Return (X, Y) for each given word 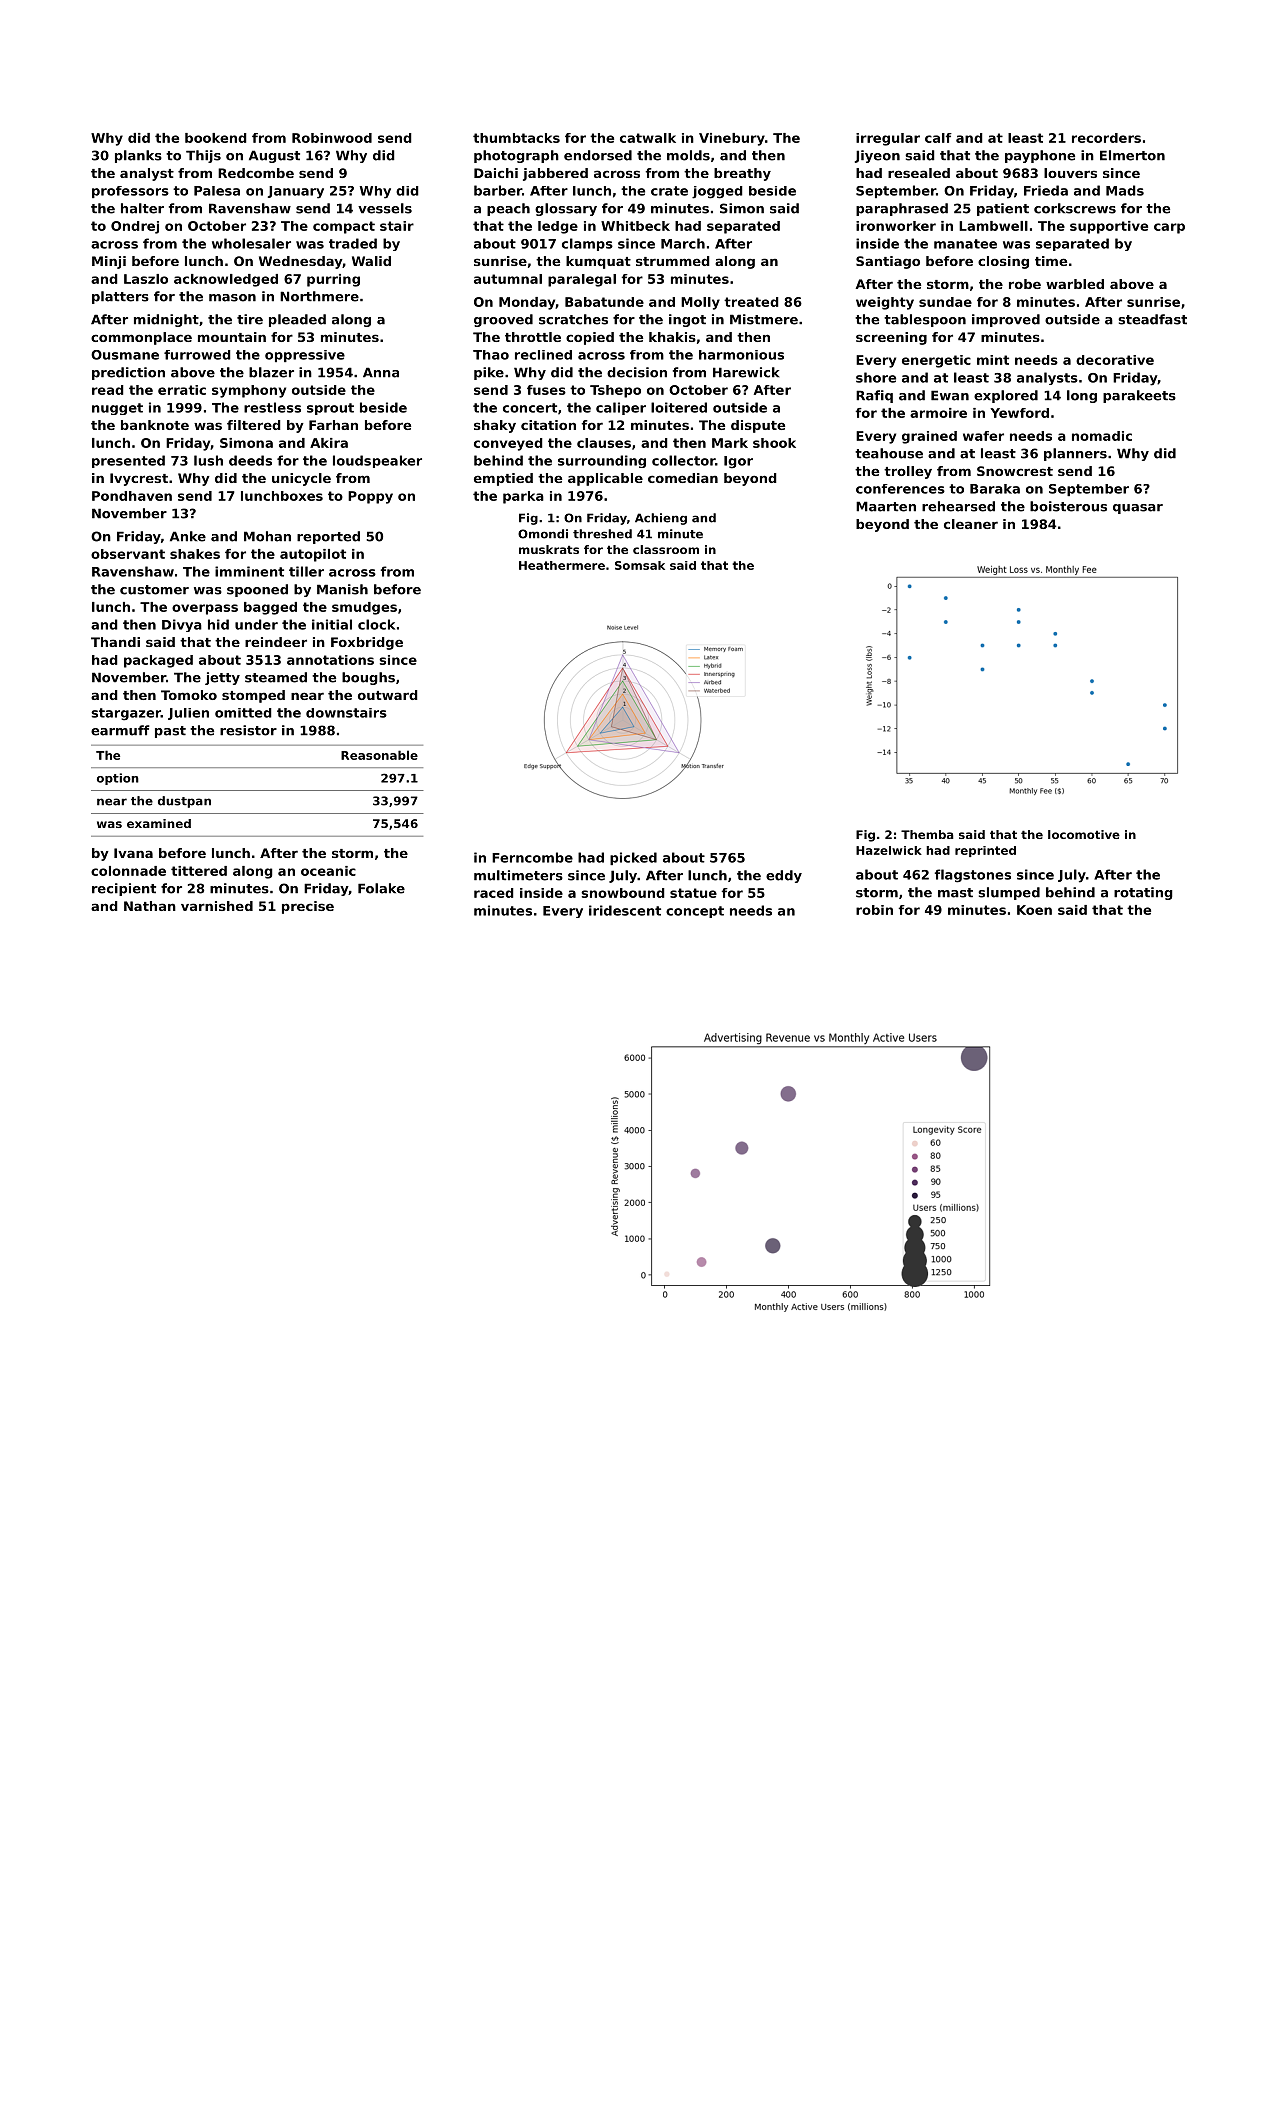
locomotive (1084, 834)
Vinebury (732, 139)
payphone (1040, 156)
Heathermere (562, 565)
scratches (573, 319)
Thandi (115, 642)
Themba (927, 834)
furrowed (197, 355)
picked (633, 858)
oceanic (328, 871)
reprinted (985, 851)
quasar (1138, 509)
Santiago (888, 262)
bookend (216, 138)
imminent (249, 571)
